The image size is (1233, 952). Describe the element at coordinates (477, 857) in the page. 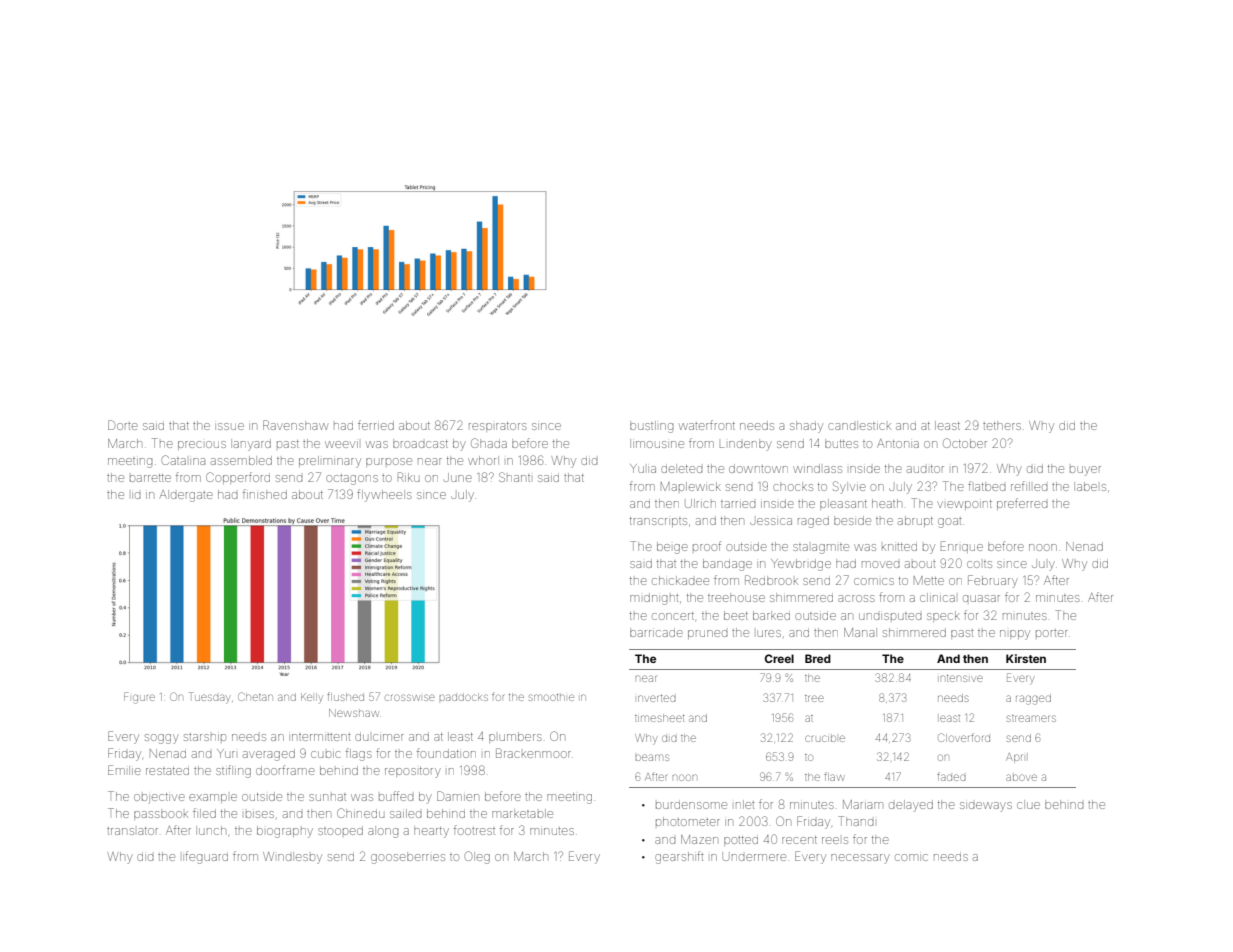

I see `Oleg` at that location.
